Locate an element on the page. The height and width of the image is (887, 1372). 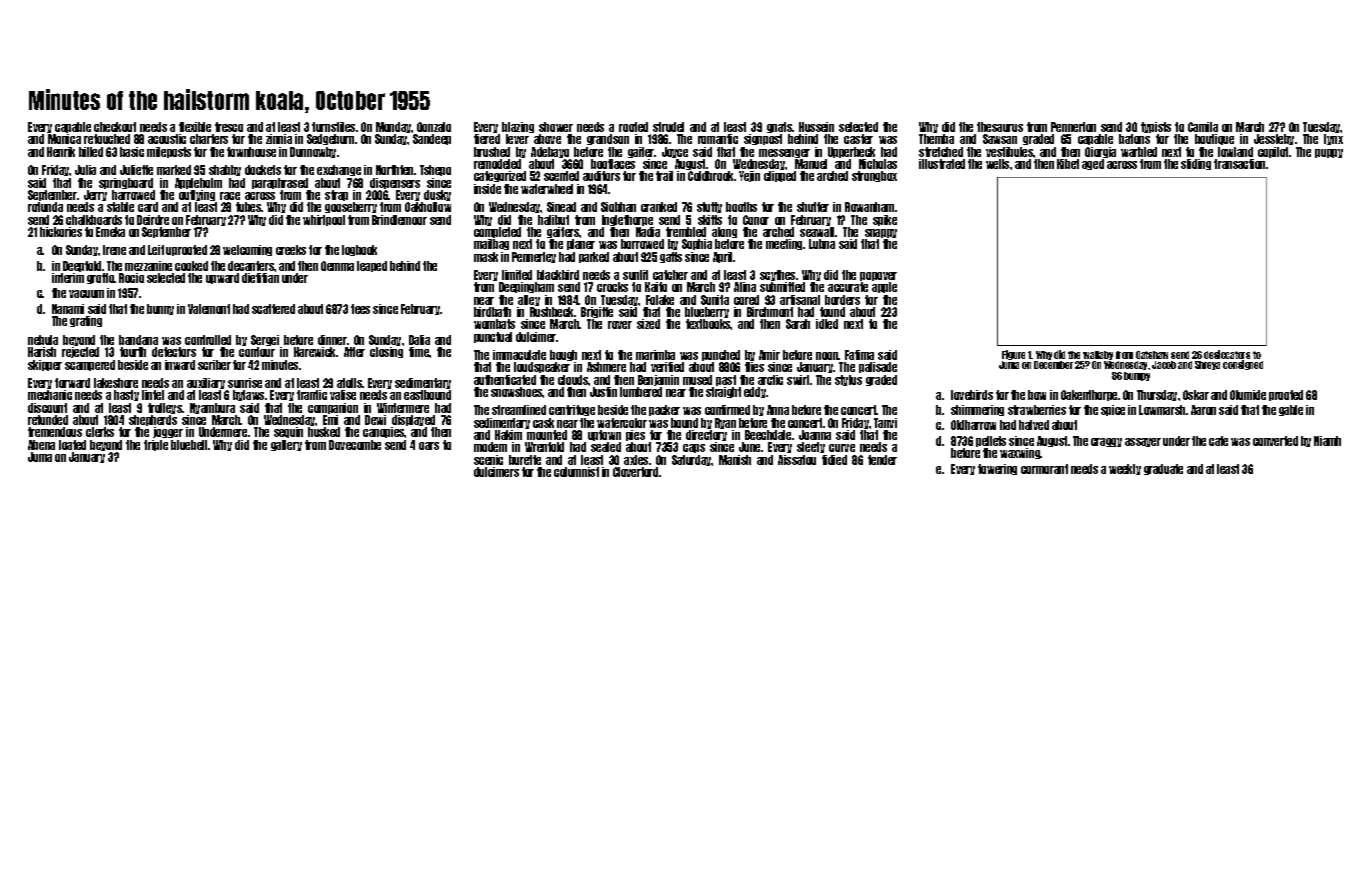
checkout is located at coordinates (115, 127).
